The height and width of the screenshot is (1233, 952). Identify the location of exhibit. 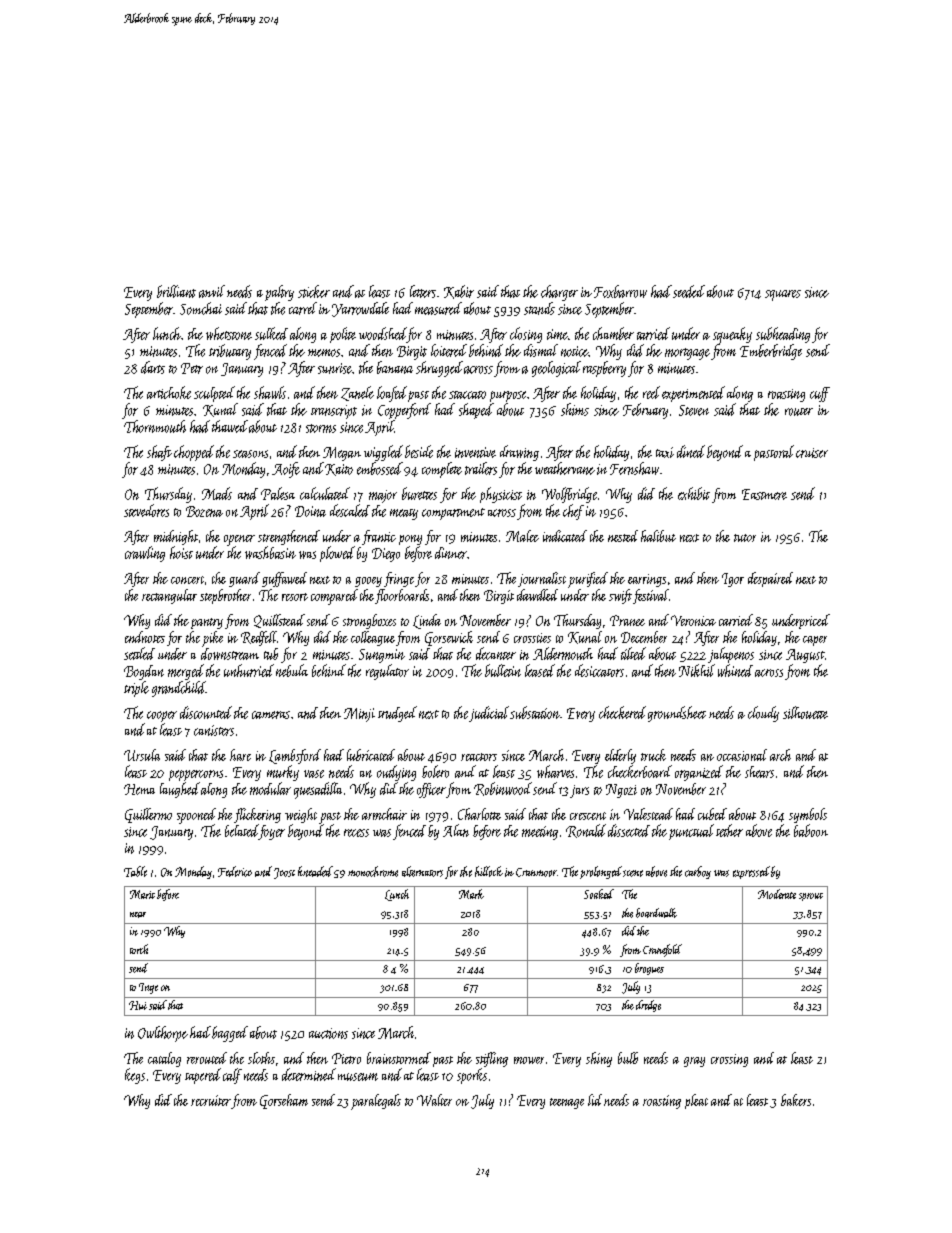
(694, 493).
